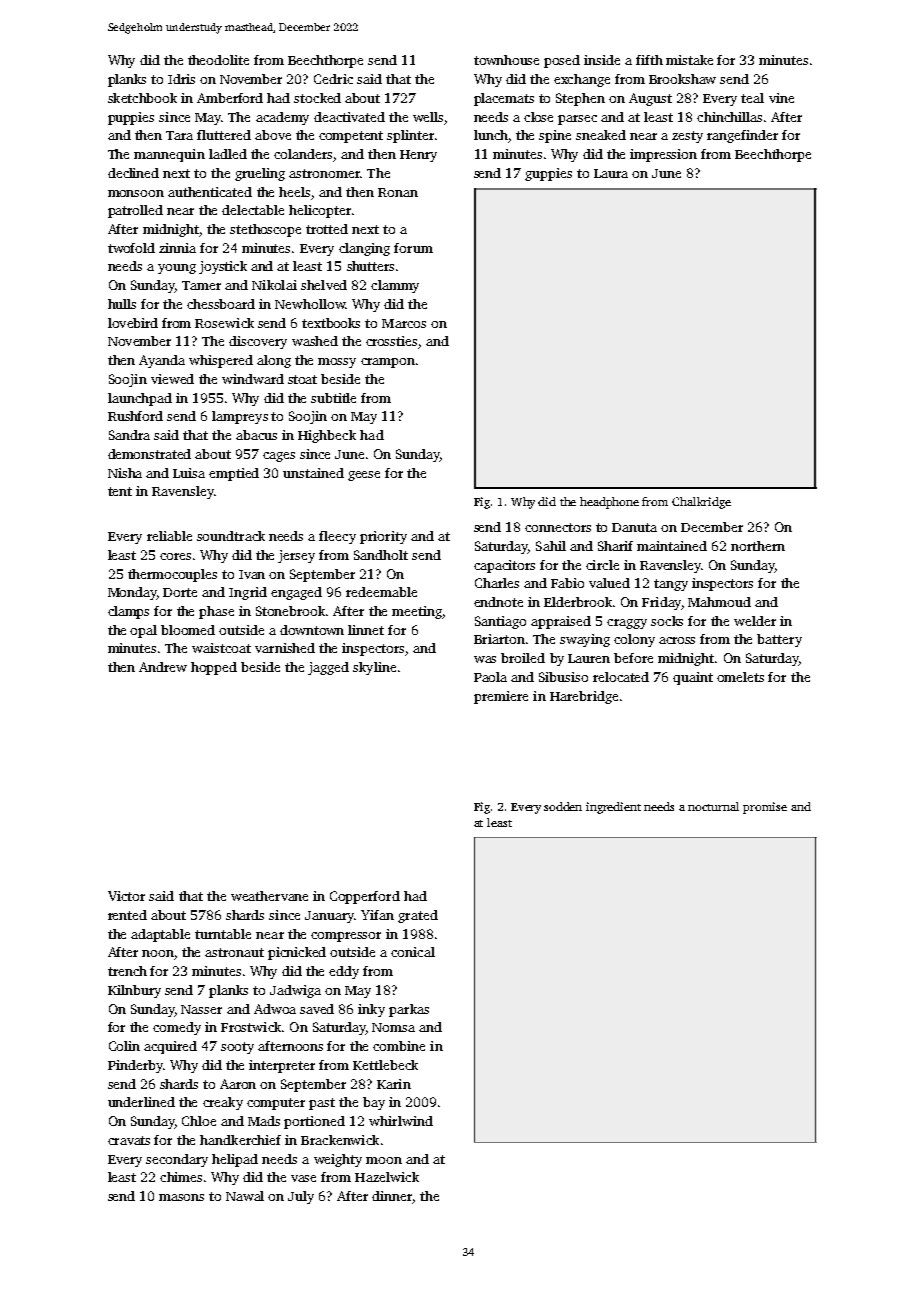  Describe the element at coordinates (374, 668) in the screenshot. I see `skyline` at that location.
